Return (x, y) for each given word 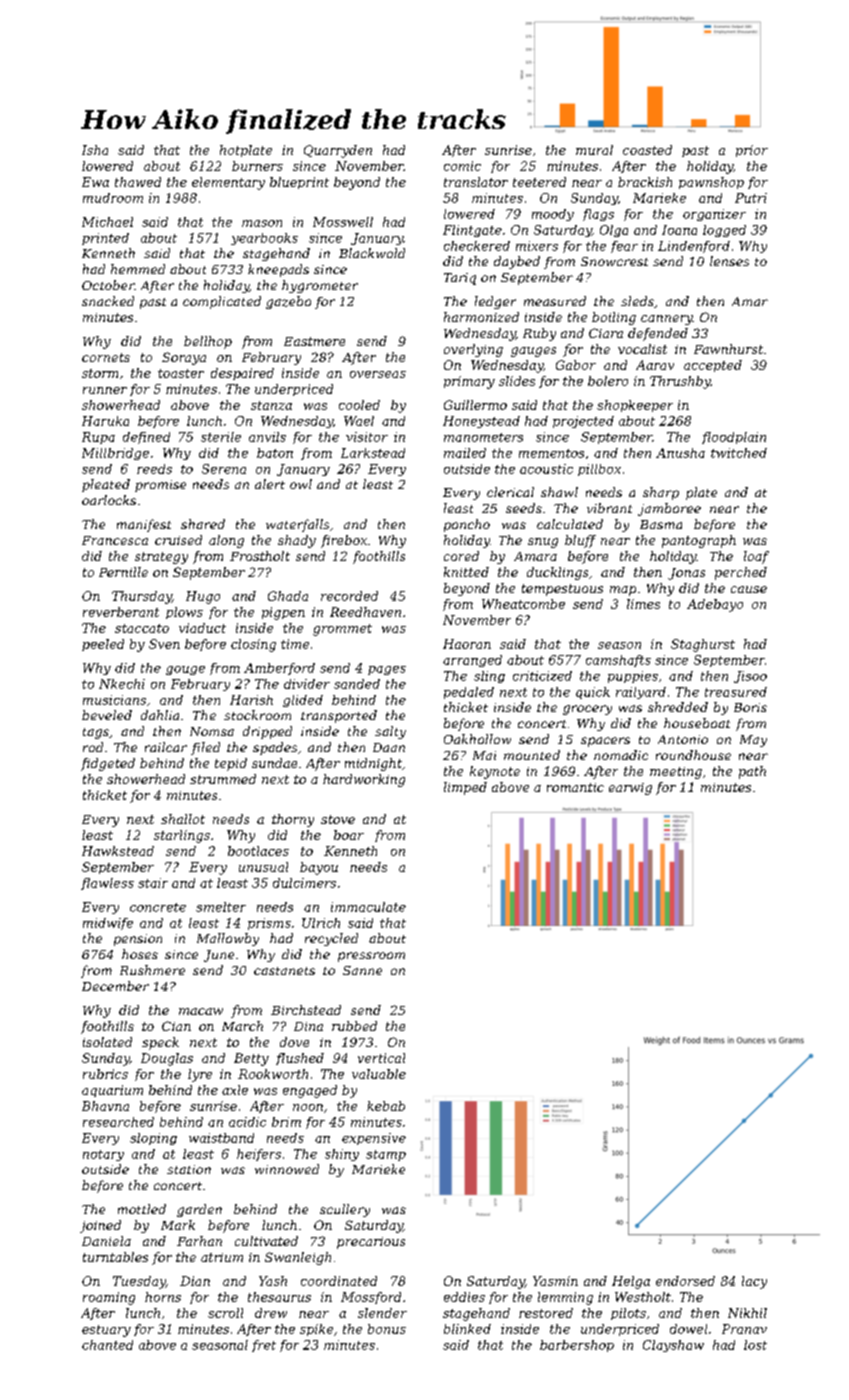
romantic (575, 787)
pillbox (599, 470)
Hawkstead (118, 851)
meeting (676, 773)
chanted (107, 1345)
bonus (387, 1329)
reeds (154, 469)
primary (469, 382)
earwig (630, 789)
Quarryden (338, 151)
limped (465, 788)
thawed (138, 182)
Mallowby (228, 939)
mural (594, 150)
